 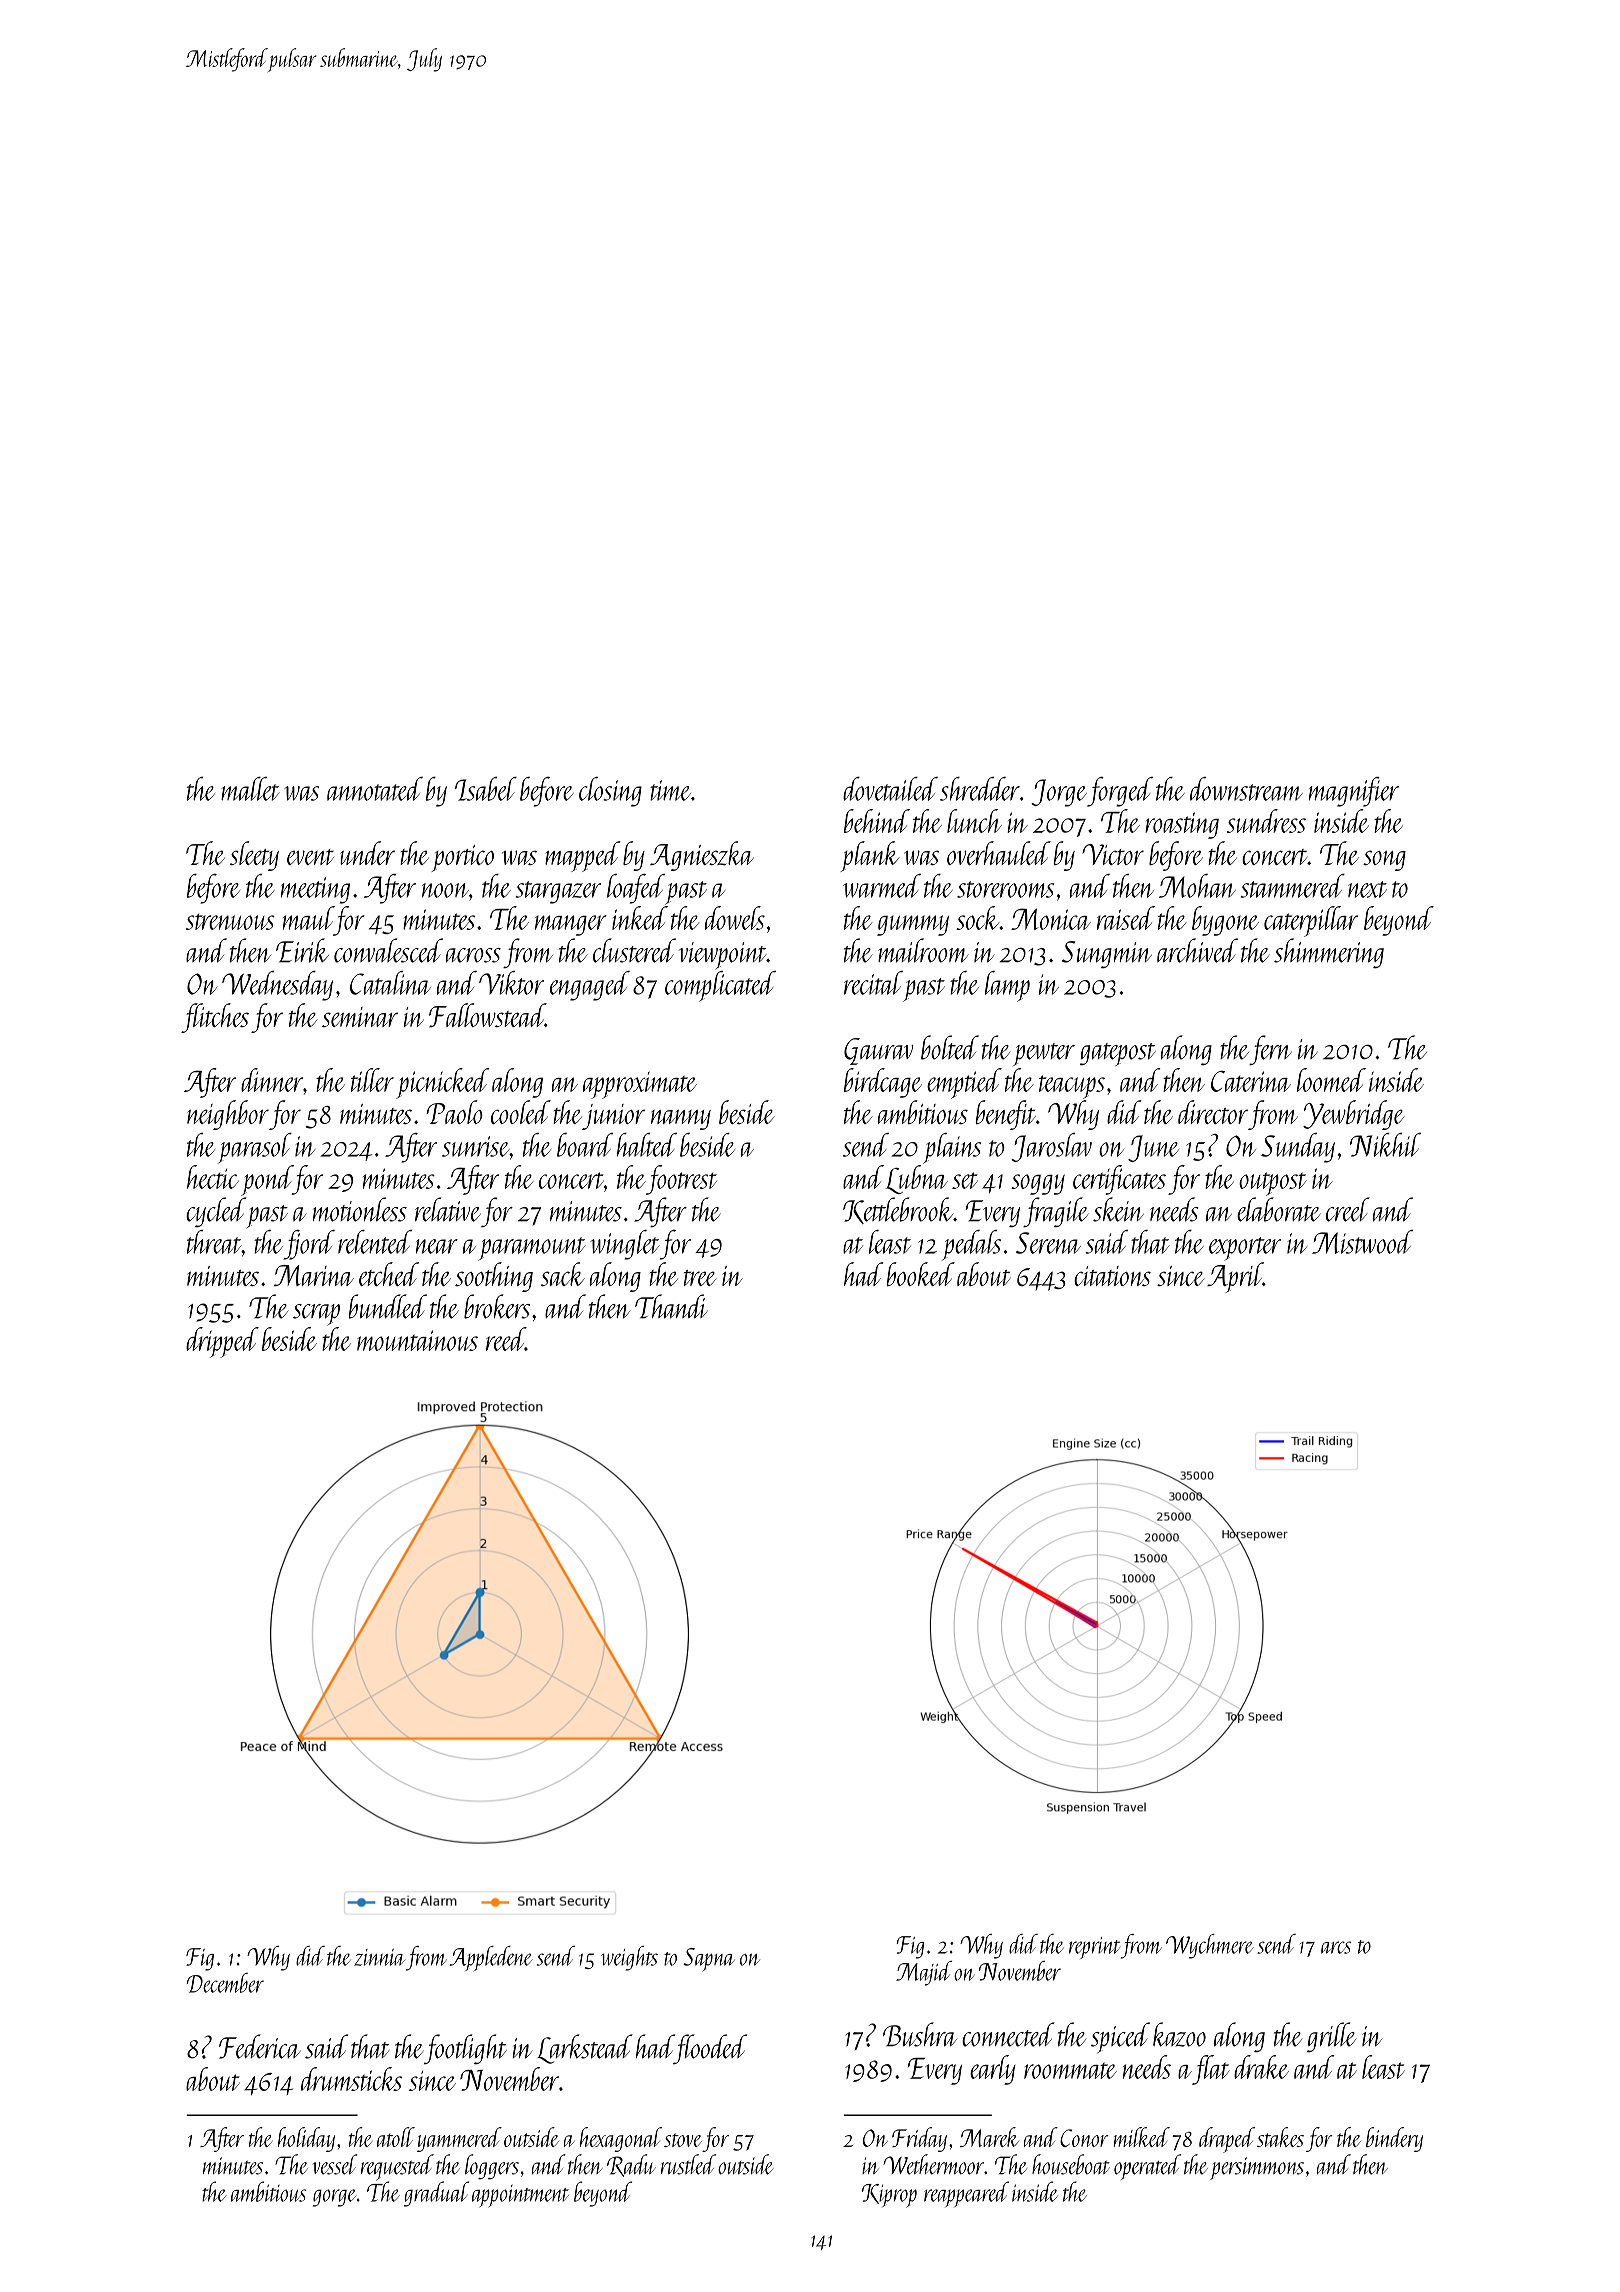 I want to click on Thandi, so click(x=671, y=1306).
